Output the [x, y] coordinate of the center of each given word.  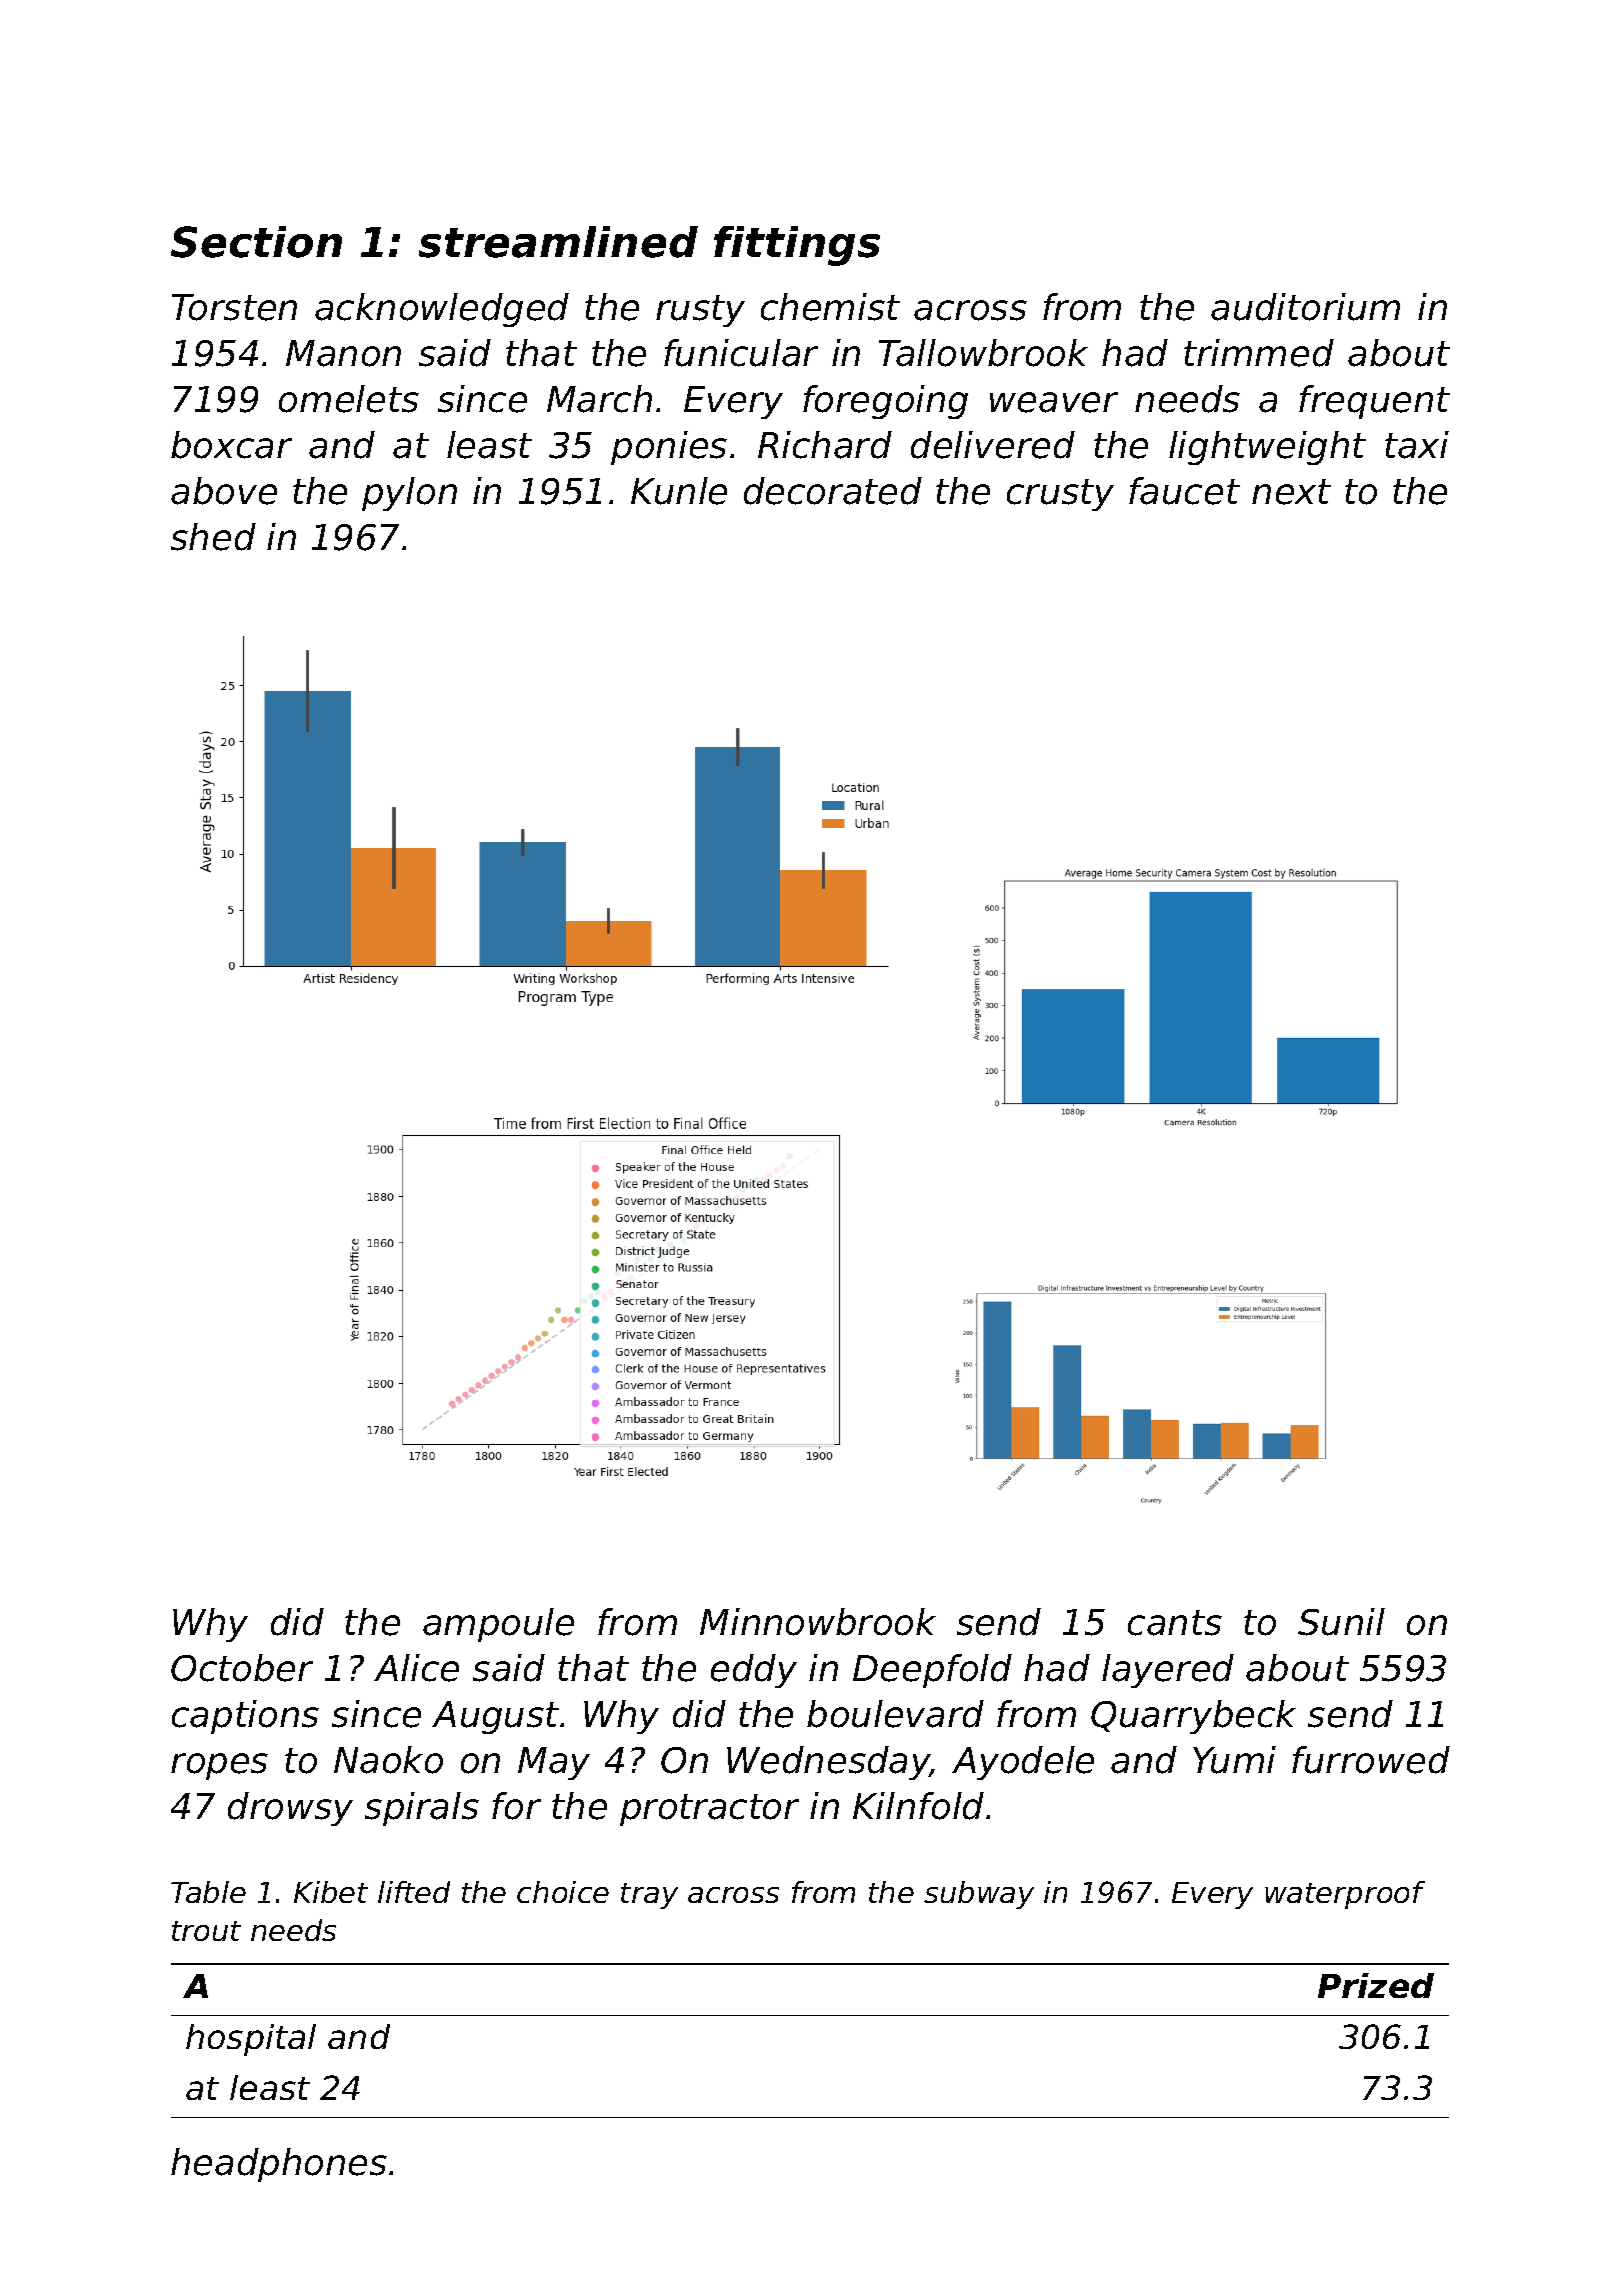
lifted [414, 1892]
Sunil [1341, 1622]
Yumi [1234, 1760]
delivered [993, 445]
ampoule [498, 1625]
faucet [1184, 491]
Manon [343, 353]
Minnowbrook [818, 1622]
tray [649, 1896]
